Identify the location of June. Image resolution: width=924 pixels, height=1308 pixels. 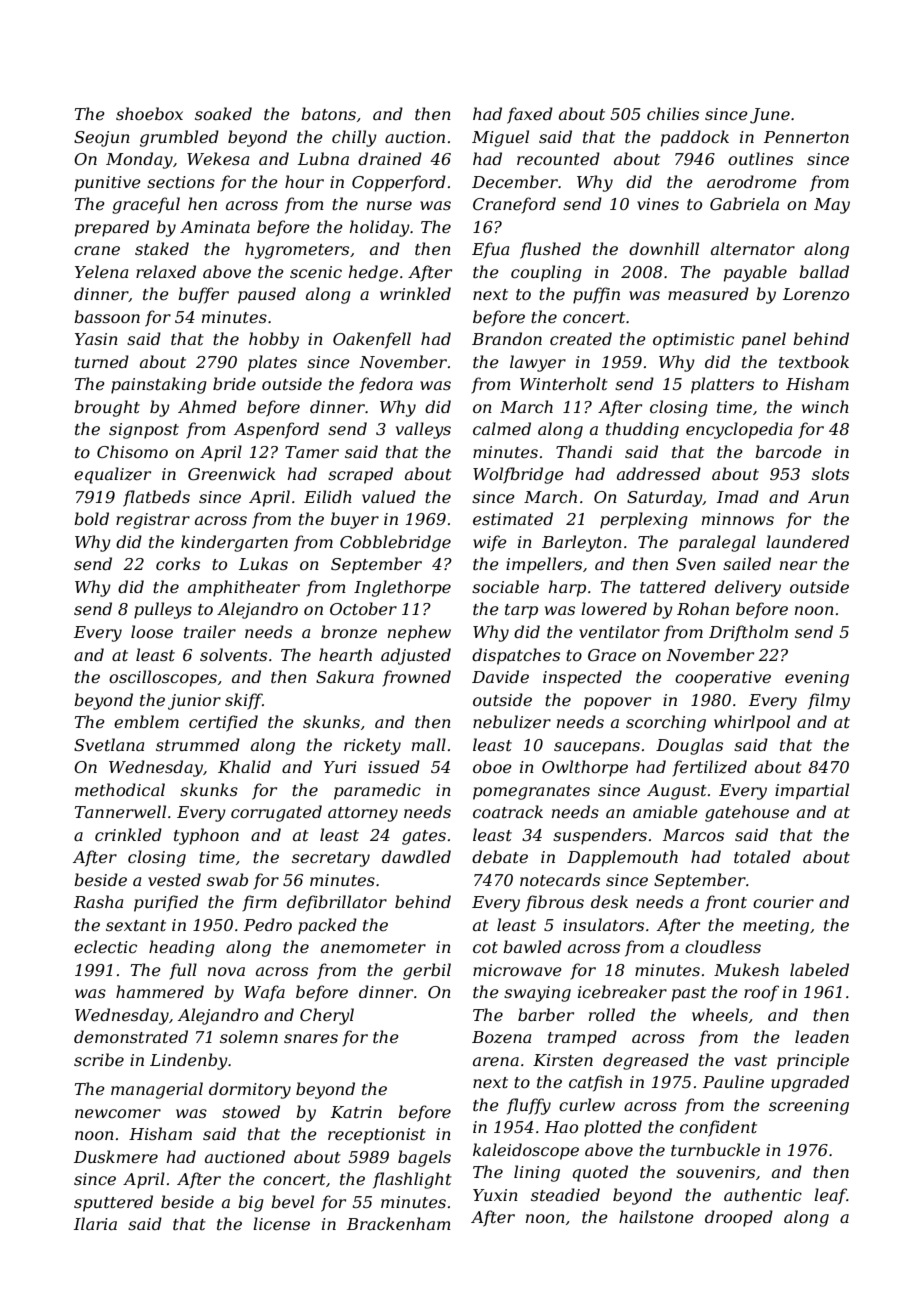
(770, 116).
